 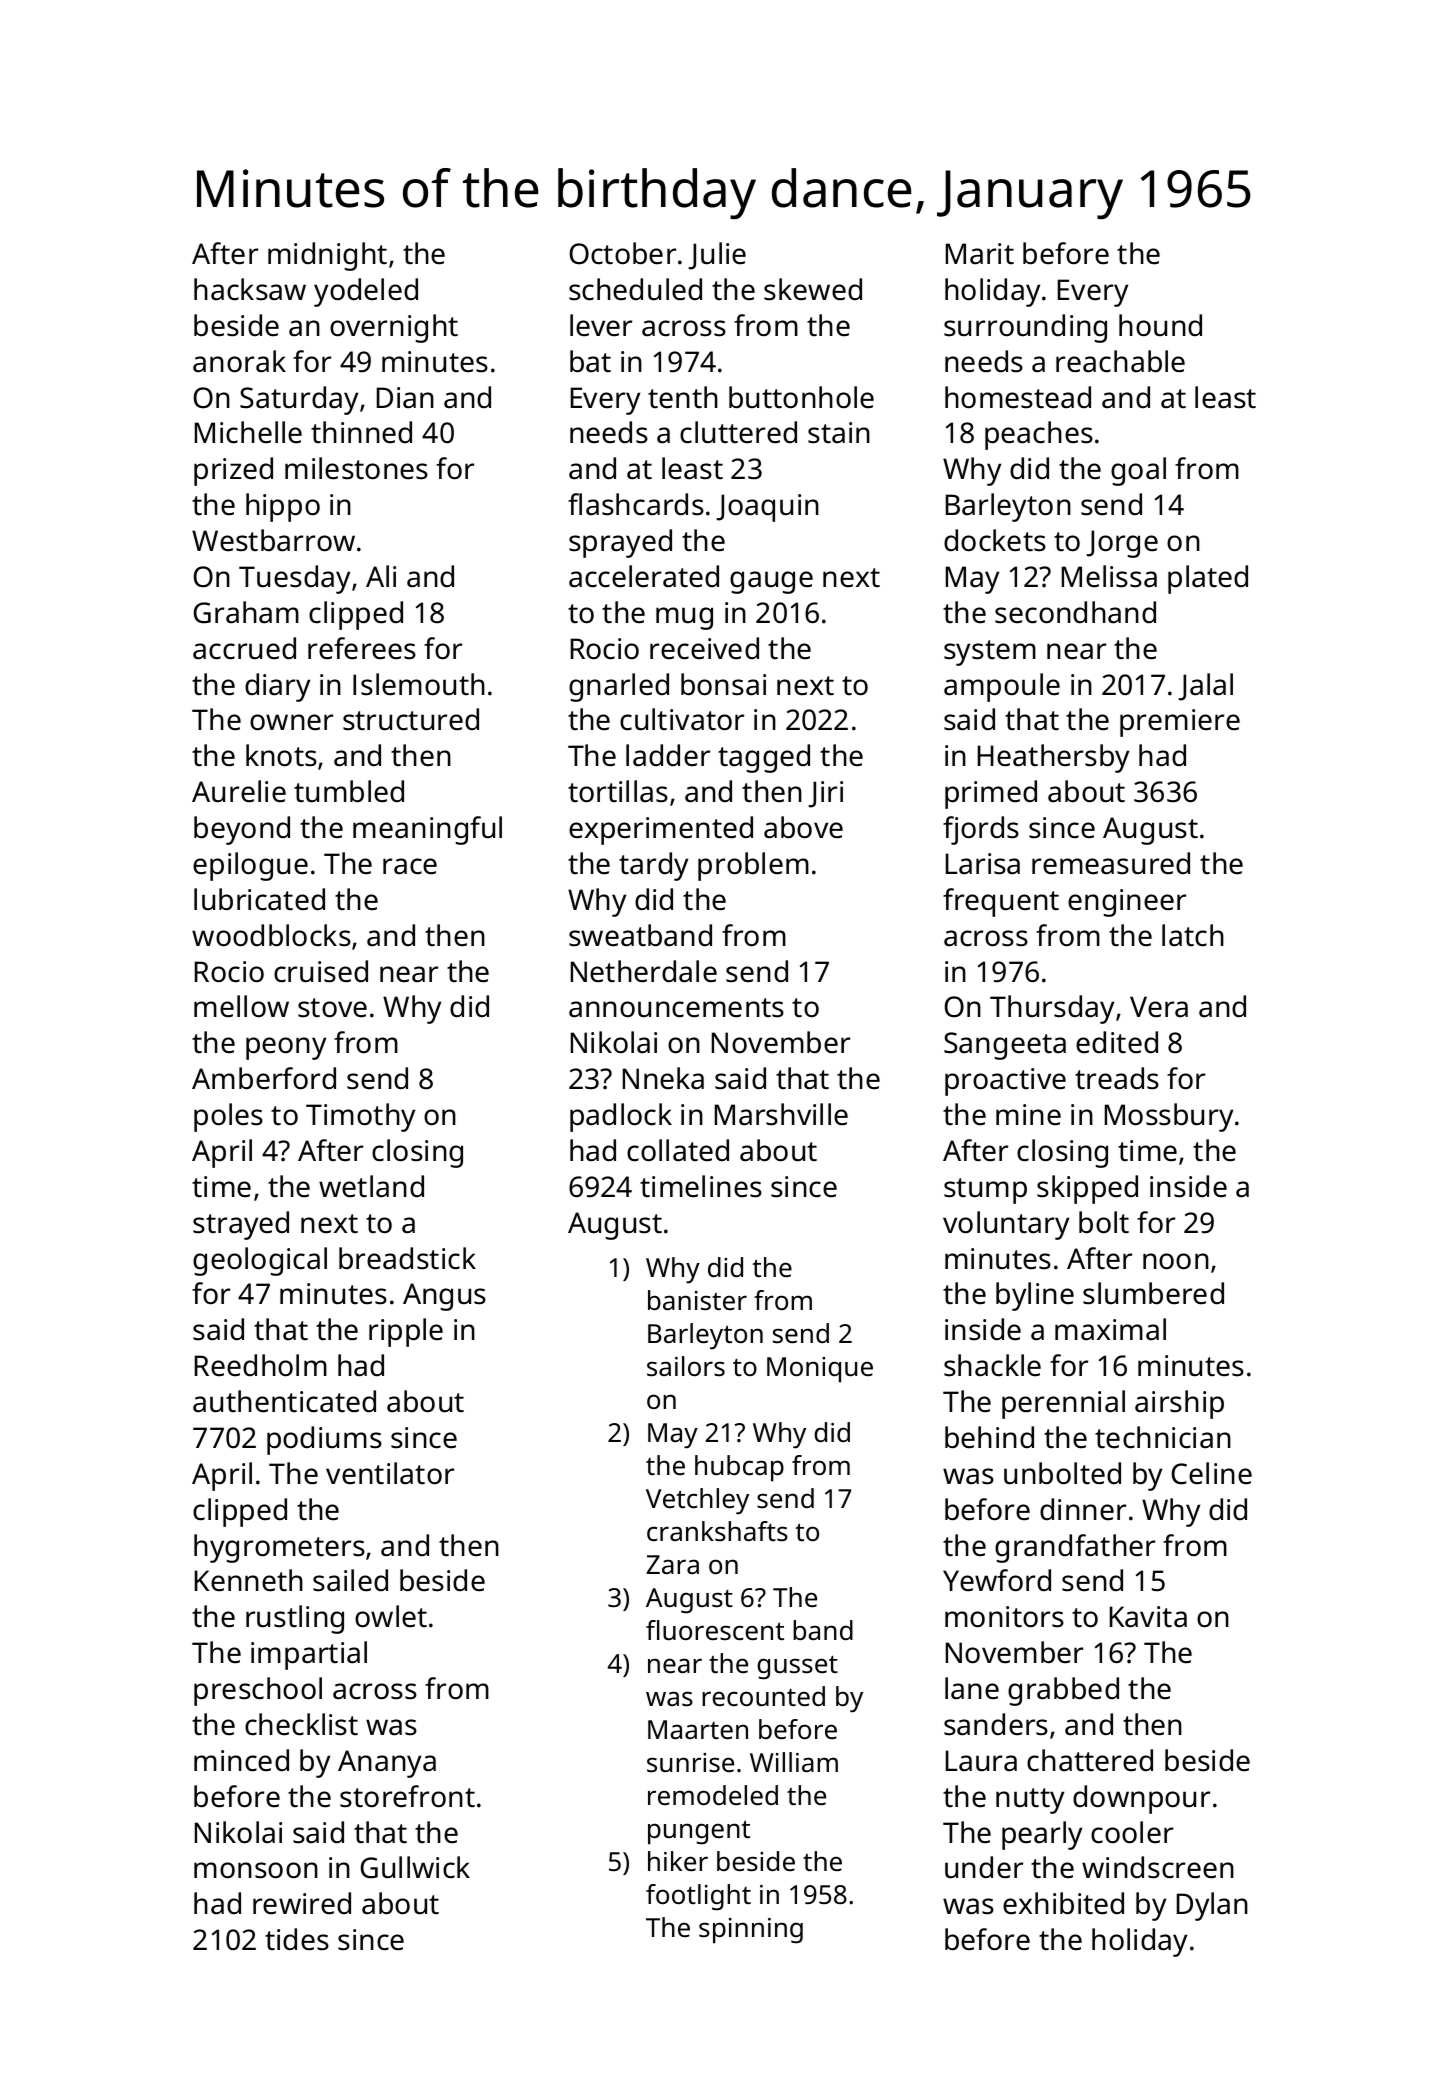 What do you see at coordinates (241, 1760) in the document?
I see `minced` at bounding box center [241, 1760].
